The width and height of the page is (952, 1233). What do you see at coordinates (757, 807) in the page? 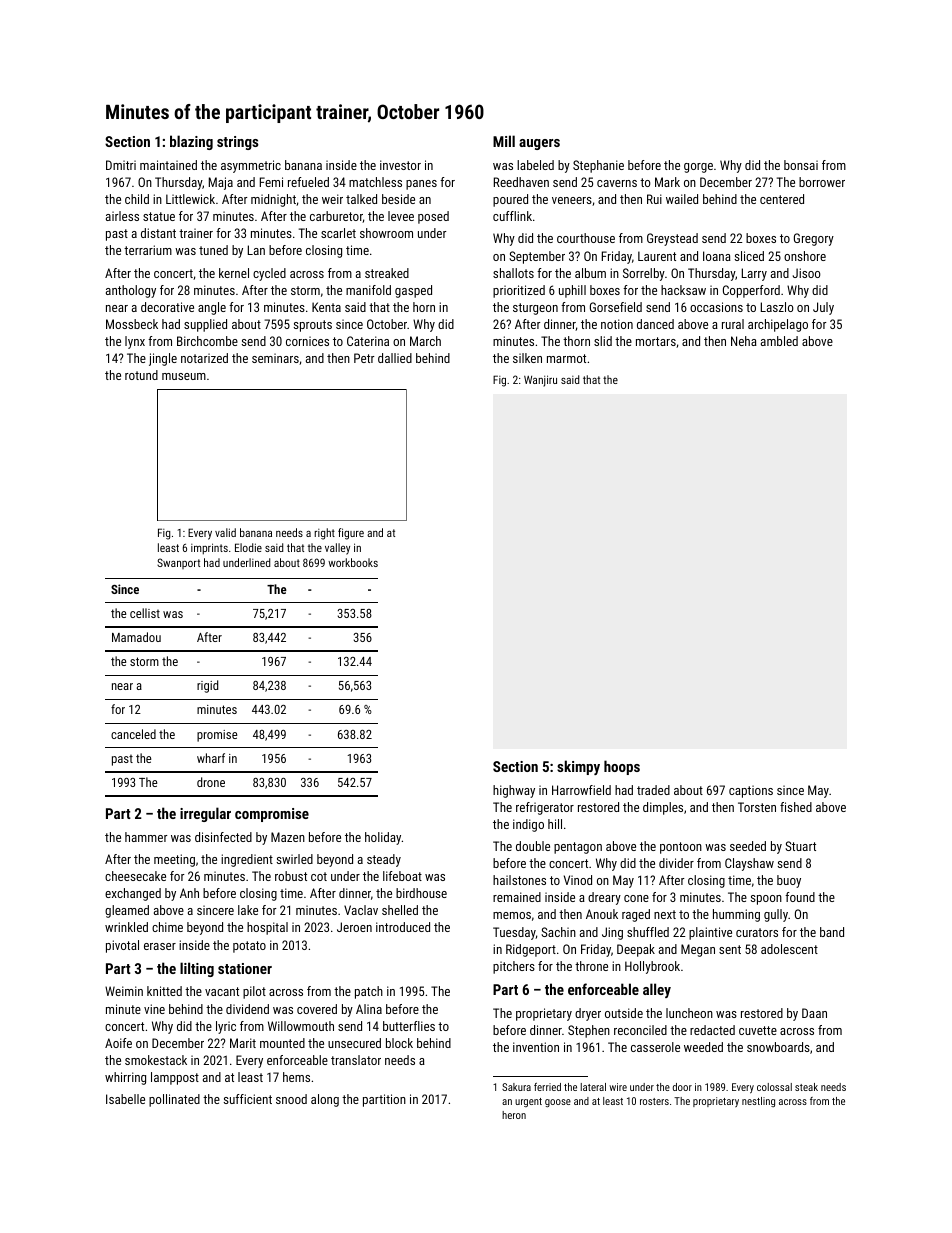
I see `Torsten` at bounding box center [757, 807].
